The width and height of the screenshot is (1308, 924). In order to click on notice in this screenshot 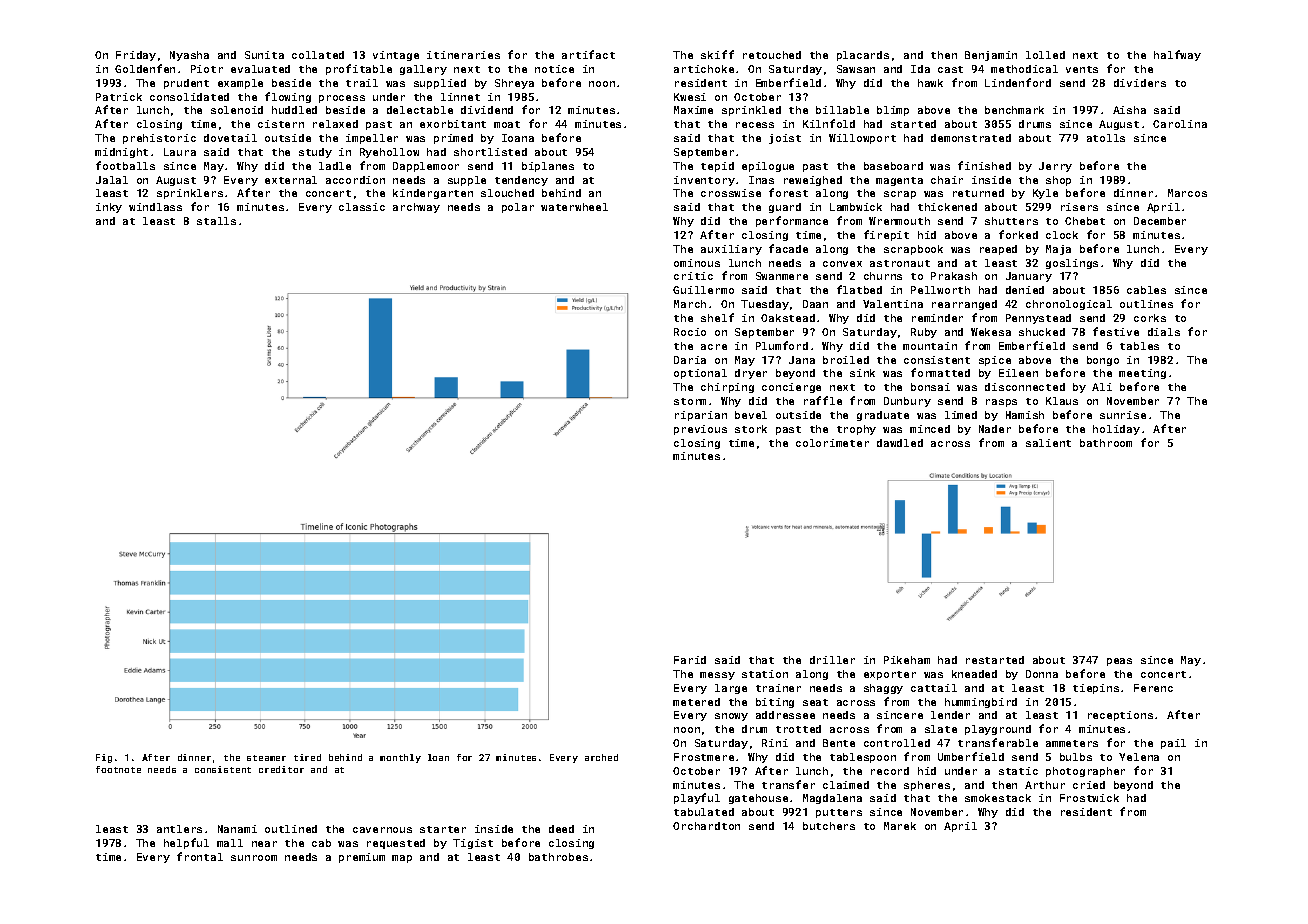, I will do `click(554, 69)`.
